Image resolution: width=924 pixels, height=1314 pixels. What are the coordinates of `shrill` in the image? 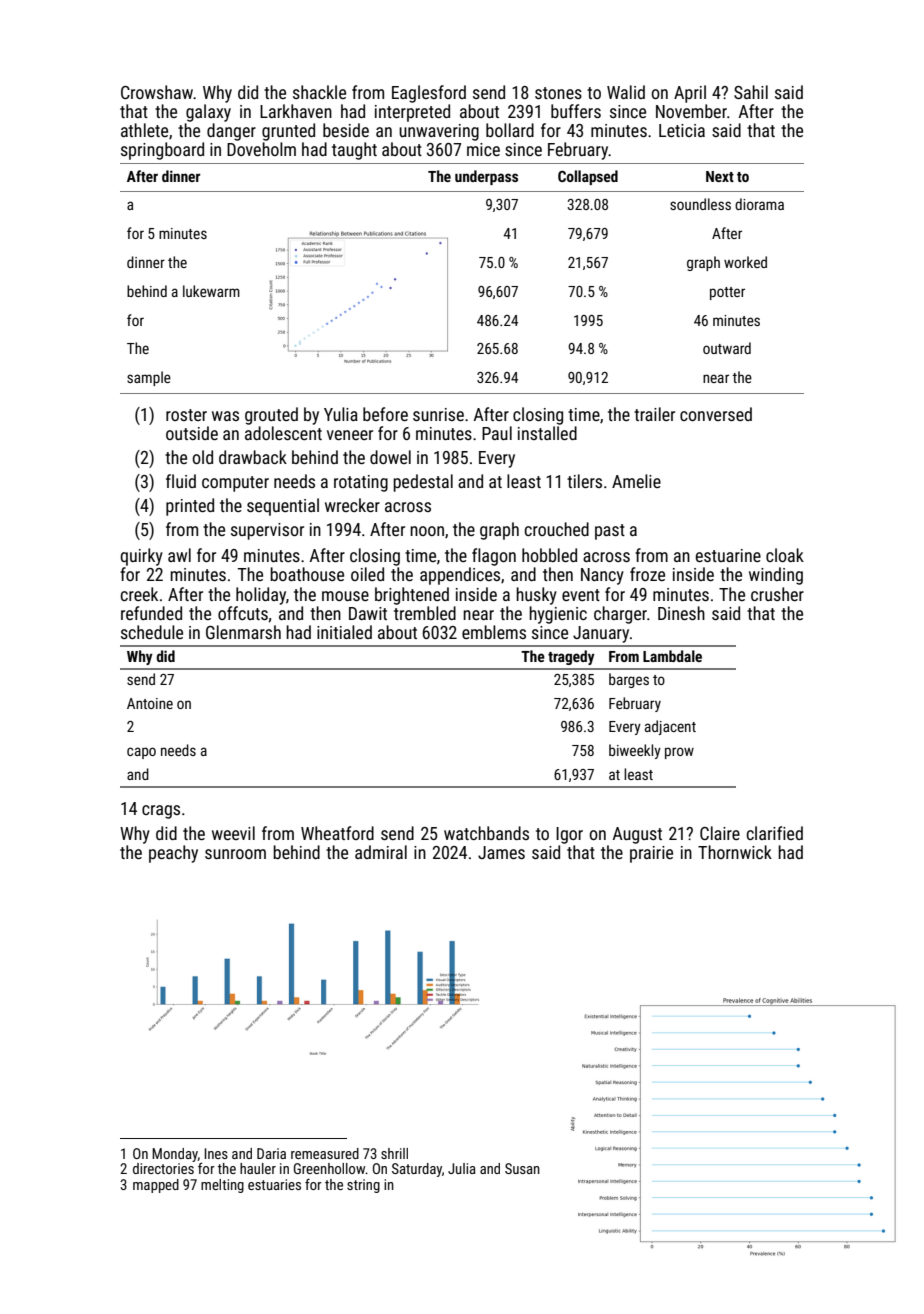 It's located at (394, 1153).
